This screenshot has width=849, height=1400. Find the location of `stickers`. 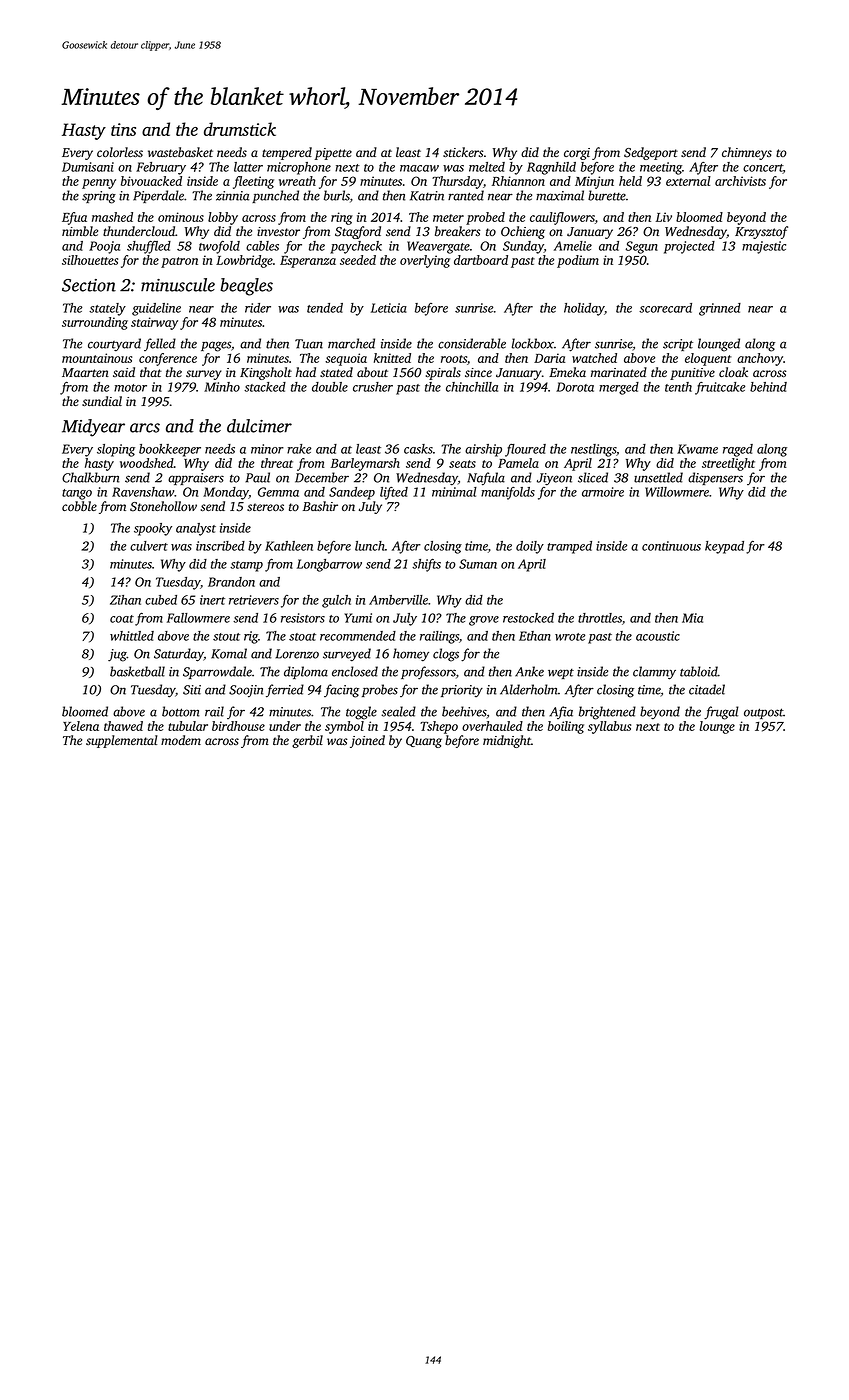

stickers is located at coordinates (463, 152).
